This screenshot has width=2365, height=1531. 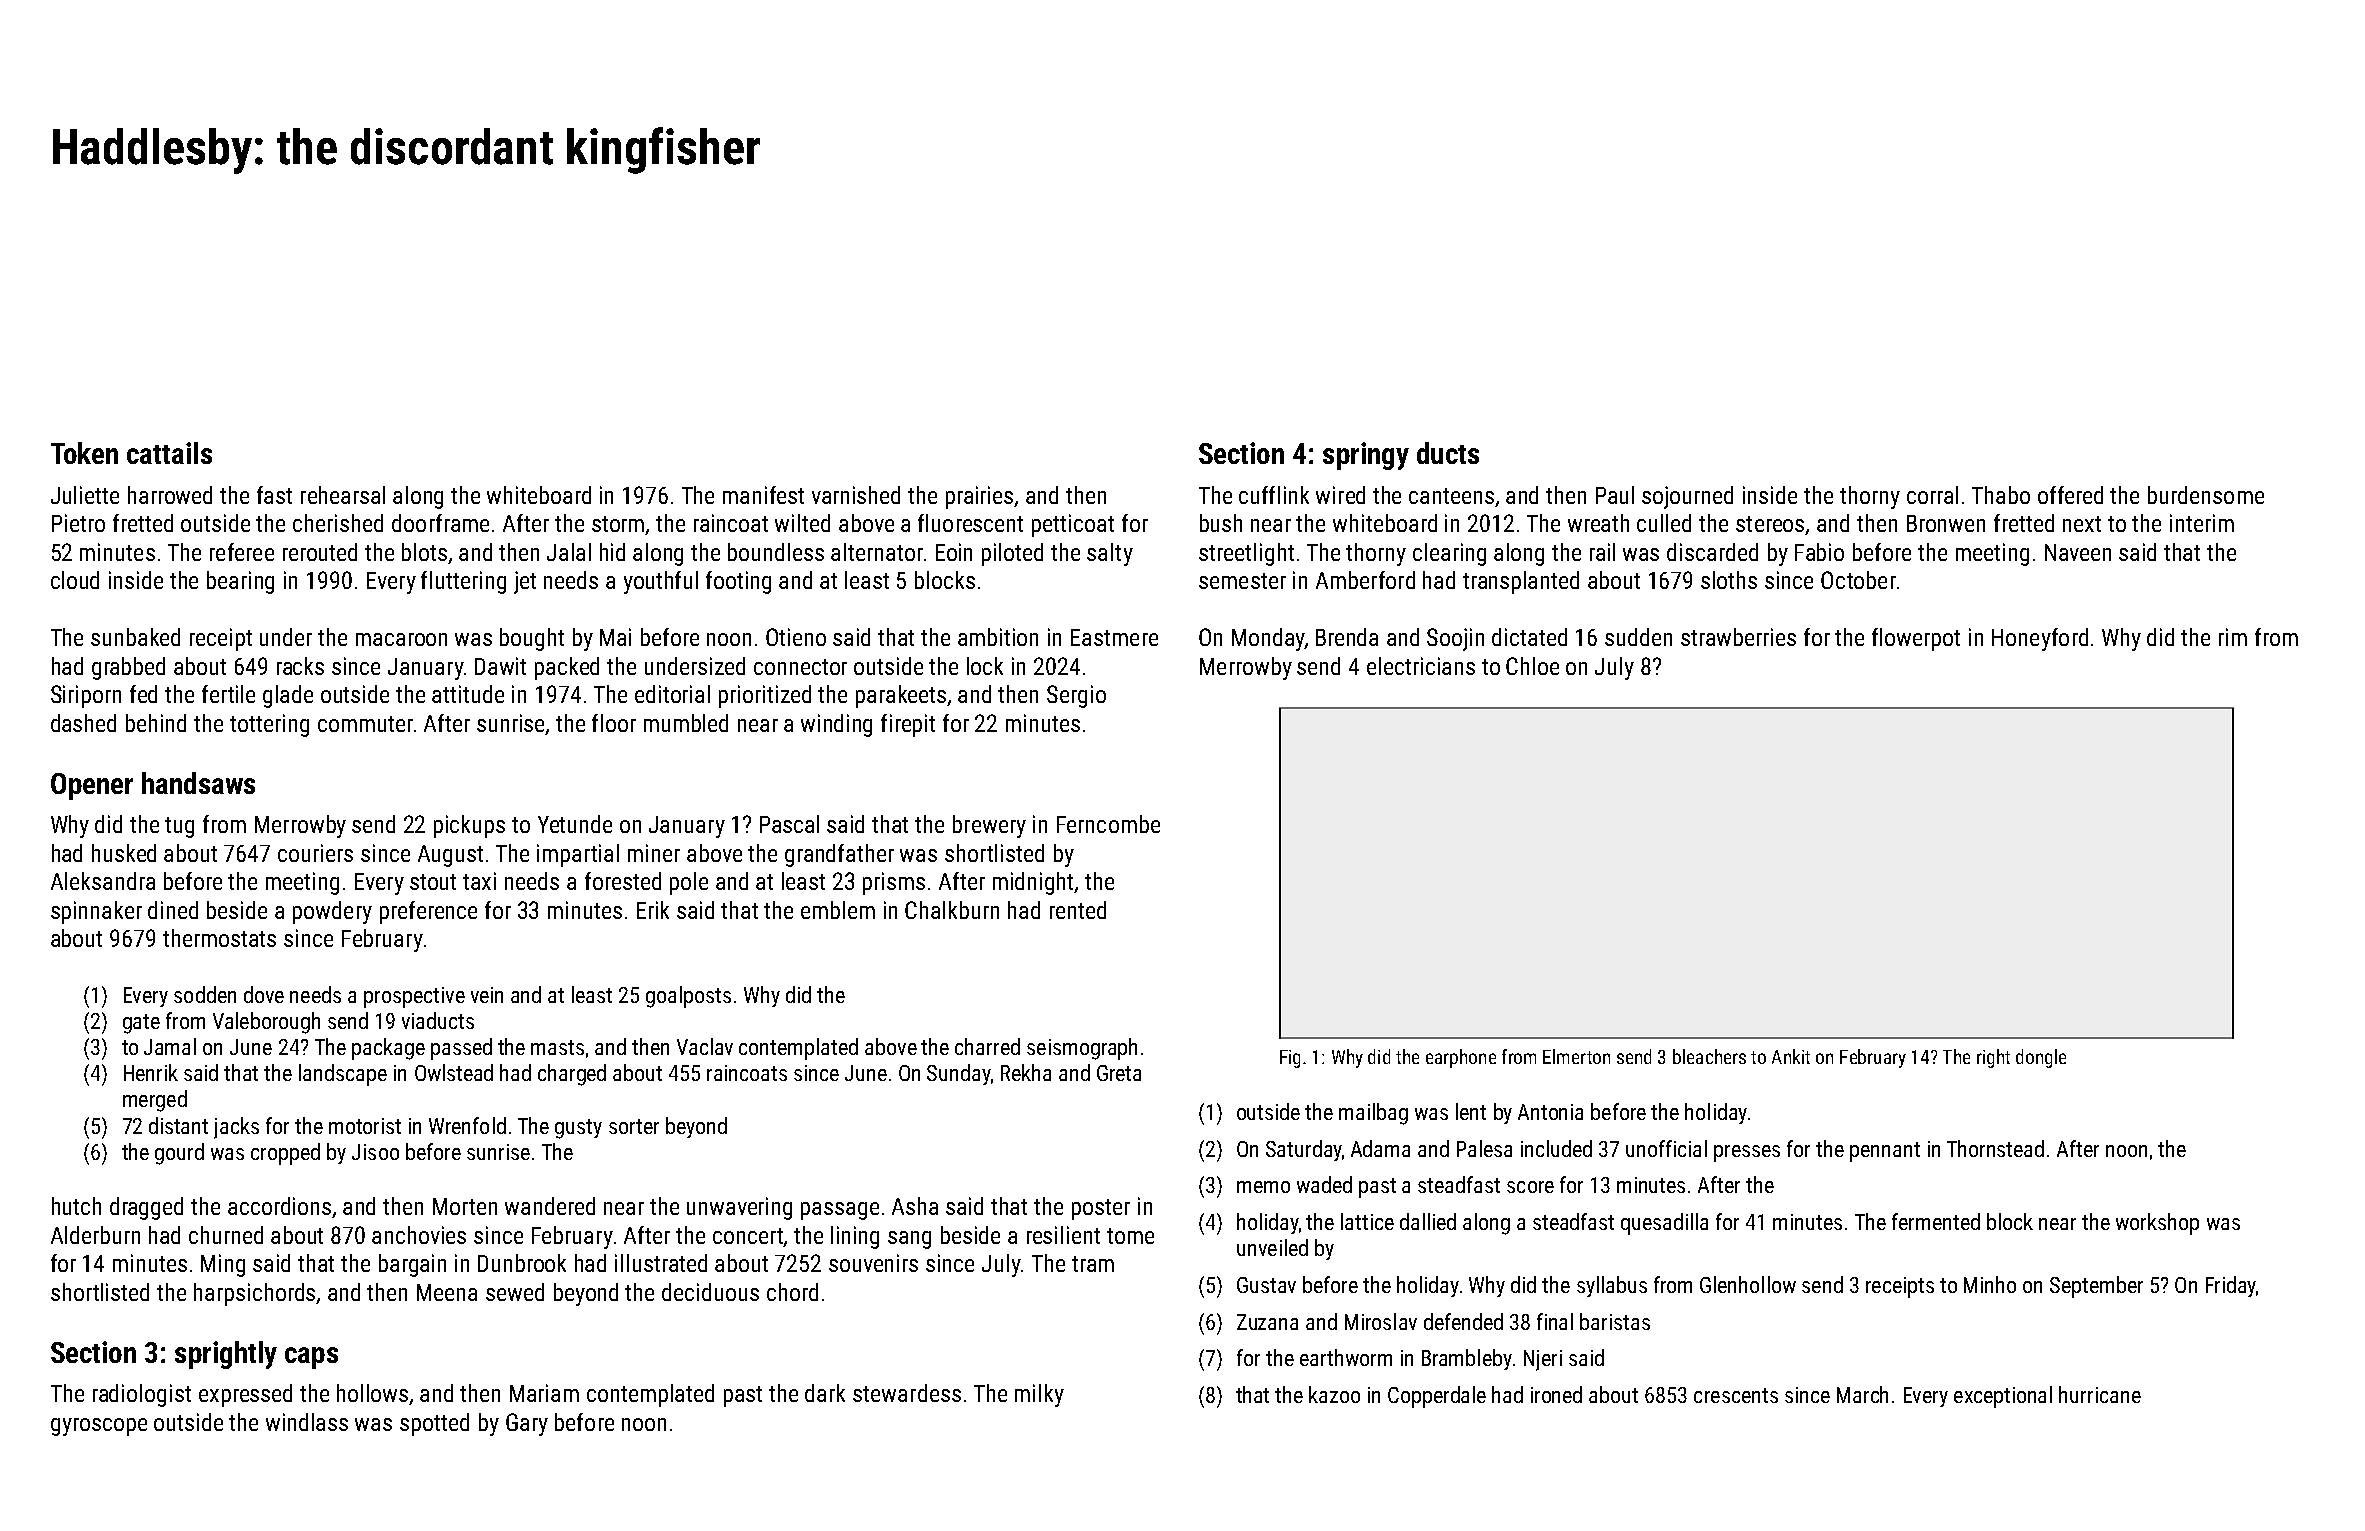 I want to click on couriers, so click(x=315, y=853).
